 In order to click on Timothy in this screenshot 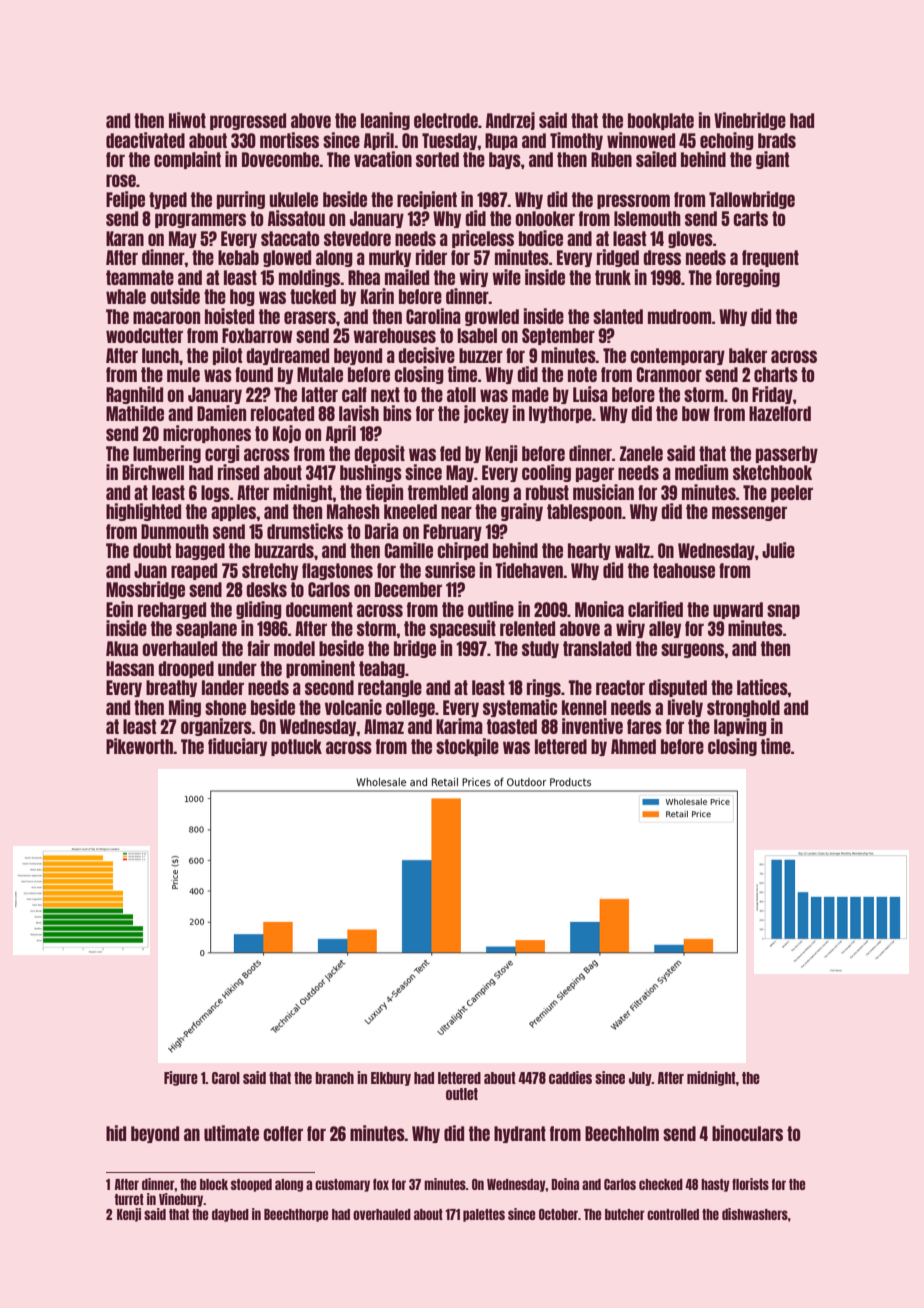, I will do `click(576, 141)`.
